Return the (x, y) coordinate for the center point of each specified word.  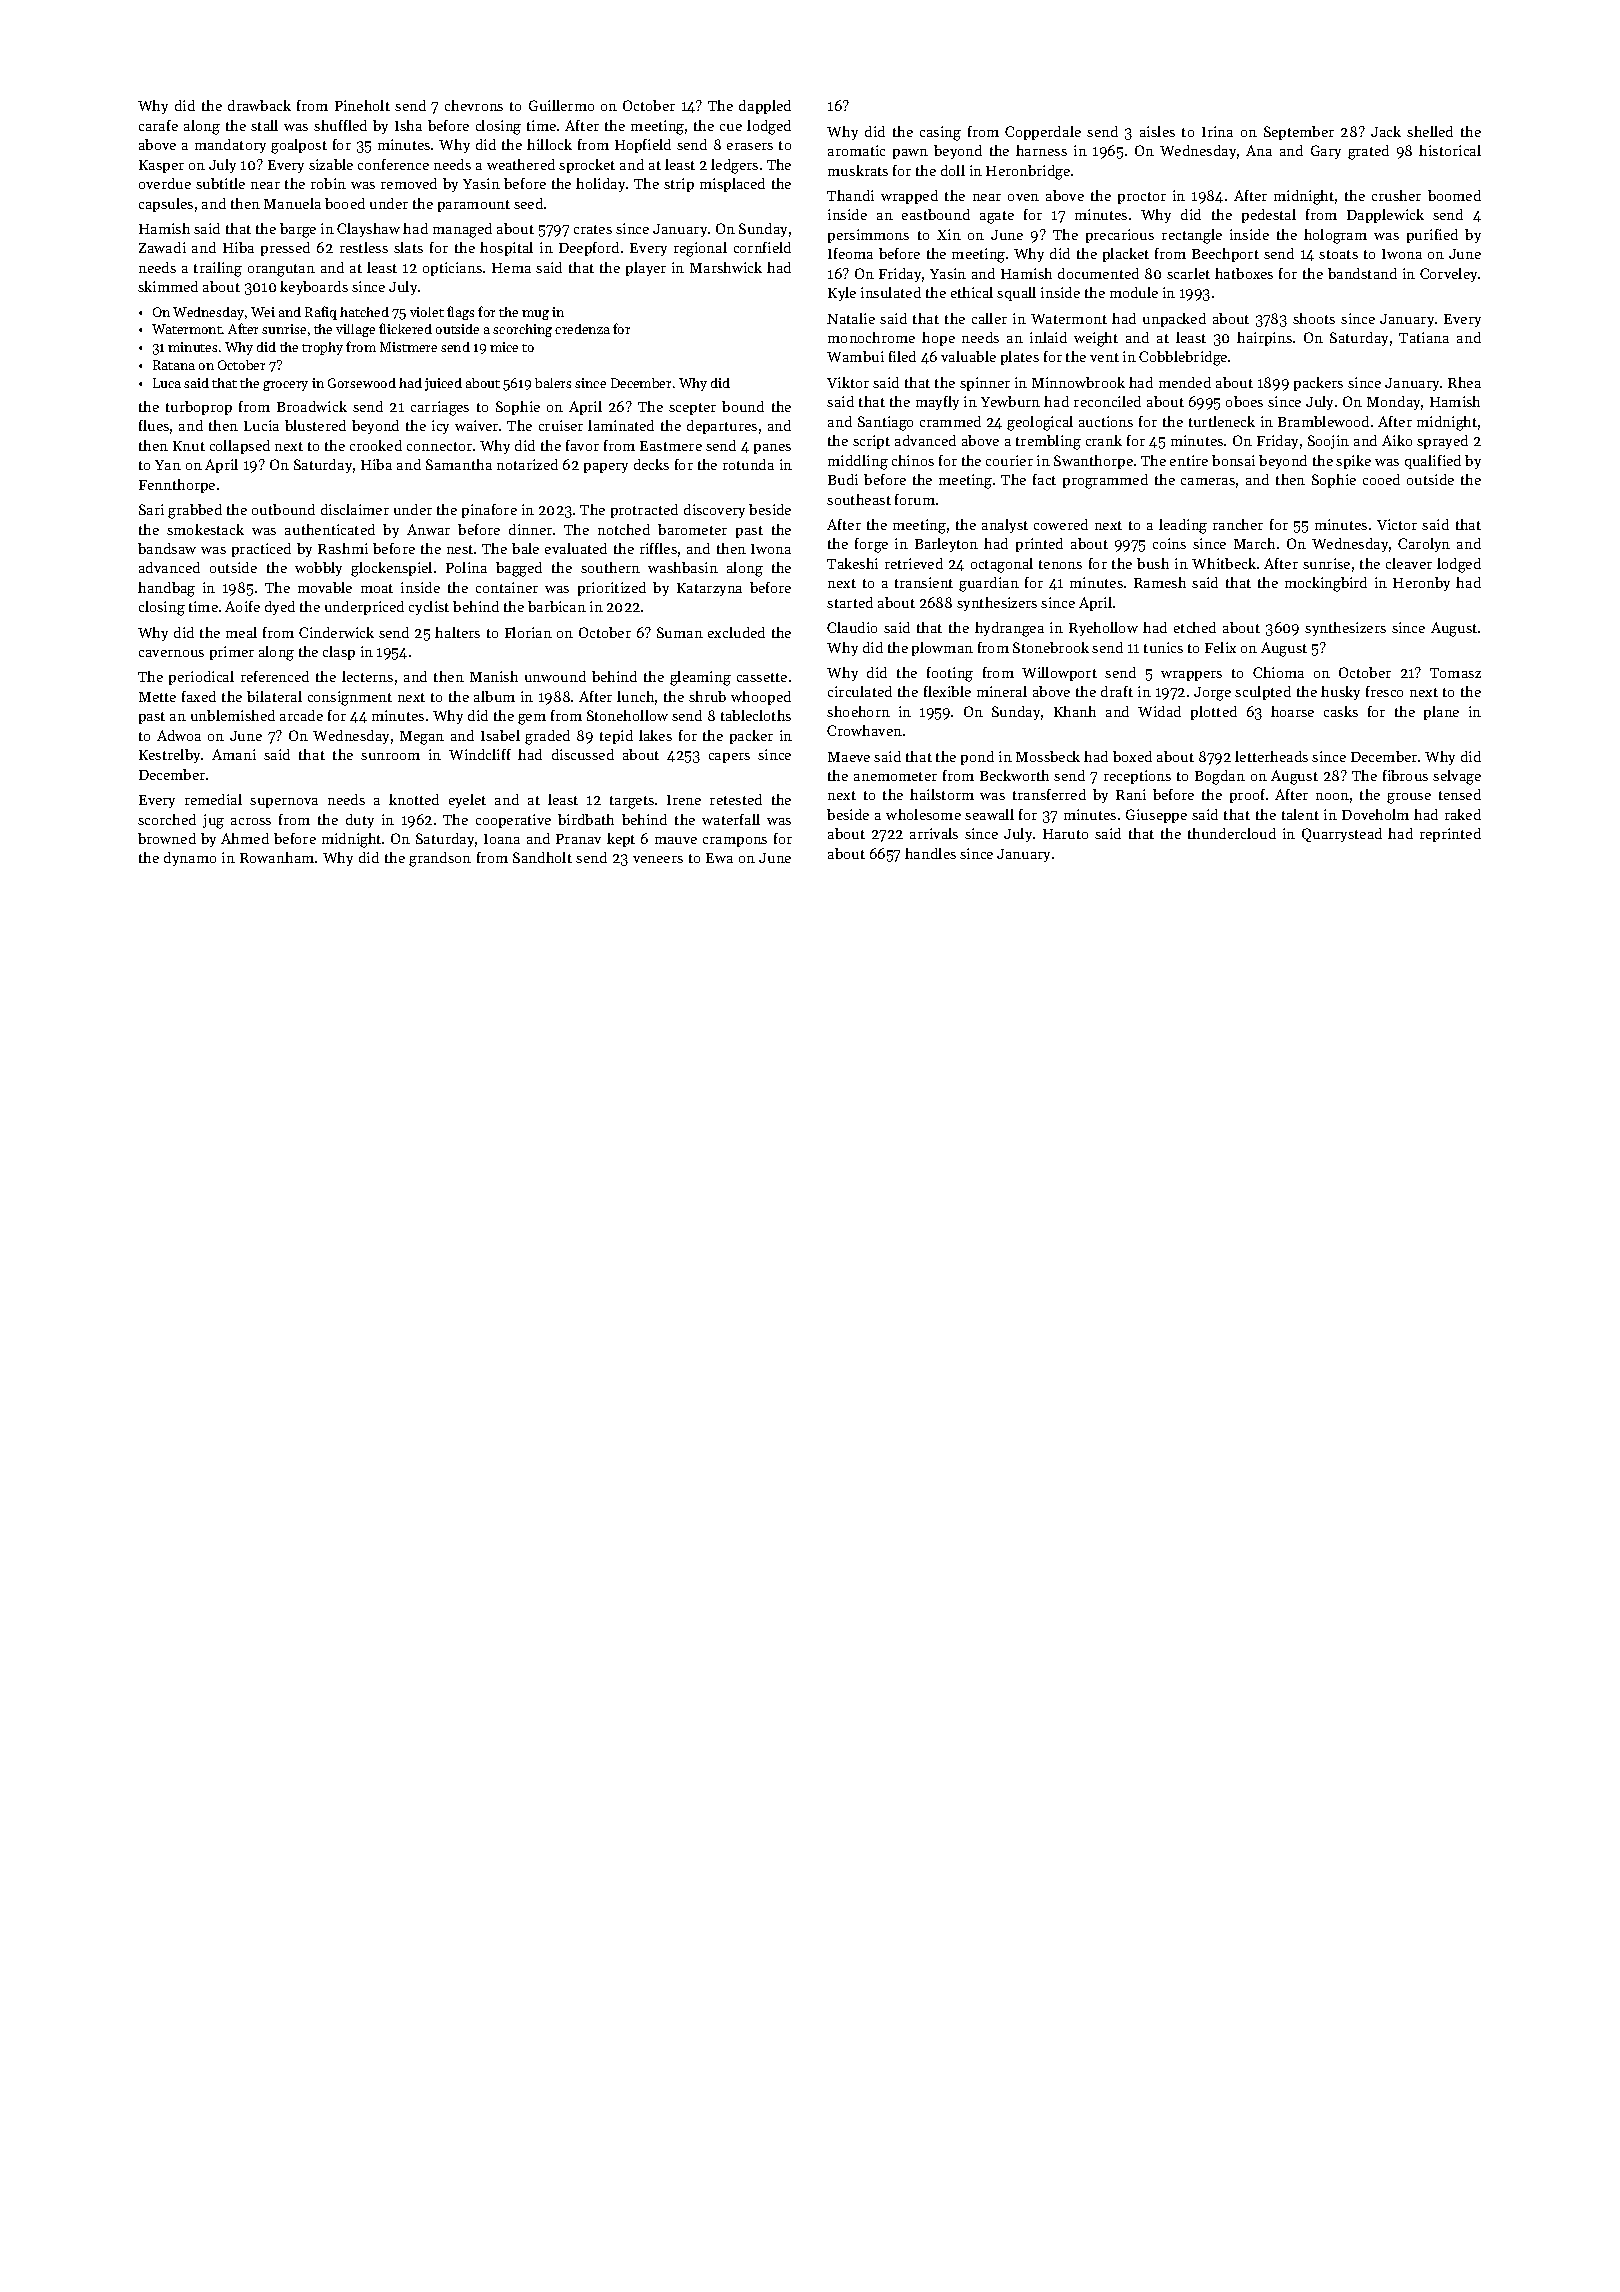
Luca (167, 383)
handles (930, 853)
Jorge (1212, 694)
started (850, 602)
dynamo (190, 859)
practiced (261, 550)
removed (409, 183)
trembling (1048, 442)
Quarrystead (1342, 835)
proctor (1142, 198)
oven (1023, 197)
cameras (1208, 481)
